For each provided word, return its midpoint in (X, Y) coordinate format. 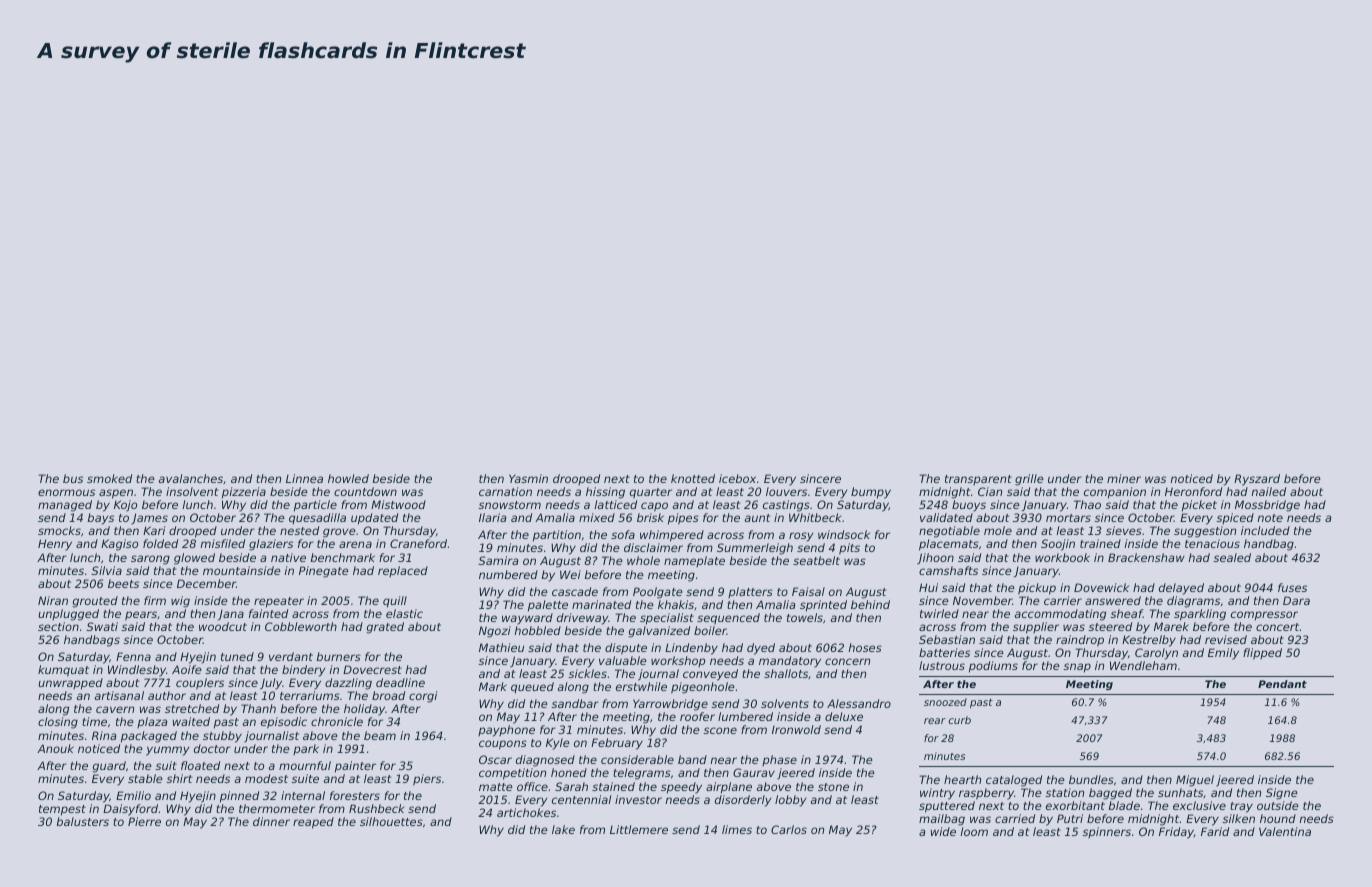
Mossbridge (1267, 506)
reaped (313, 823)
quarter (651, 493)
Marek (1171, 626)
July (271, 684)
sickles (587, 673)
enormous (66, 492)
